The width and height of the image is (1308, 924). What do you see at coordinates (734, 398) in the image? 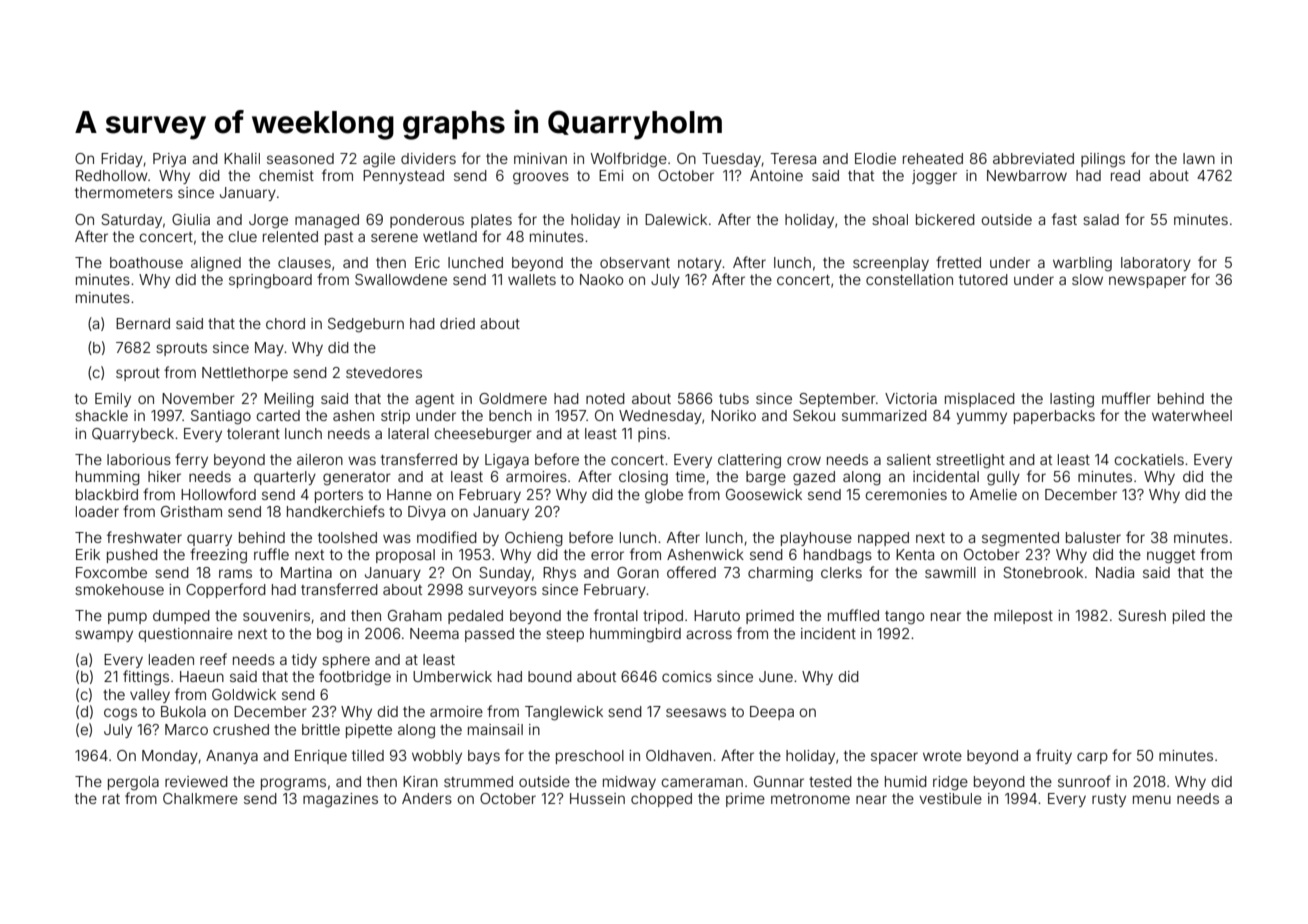
I see `tubs` at bounding box center [734, 398].
